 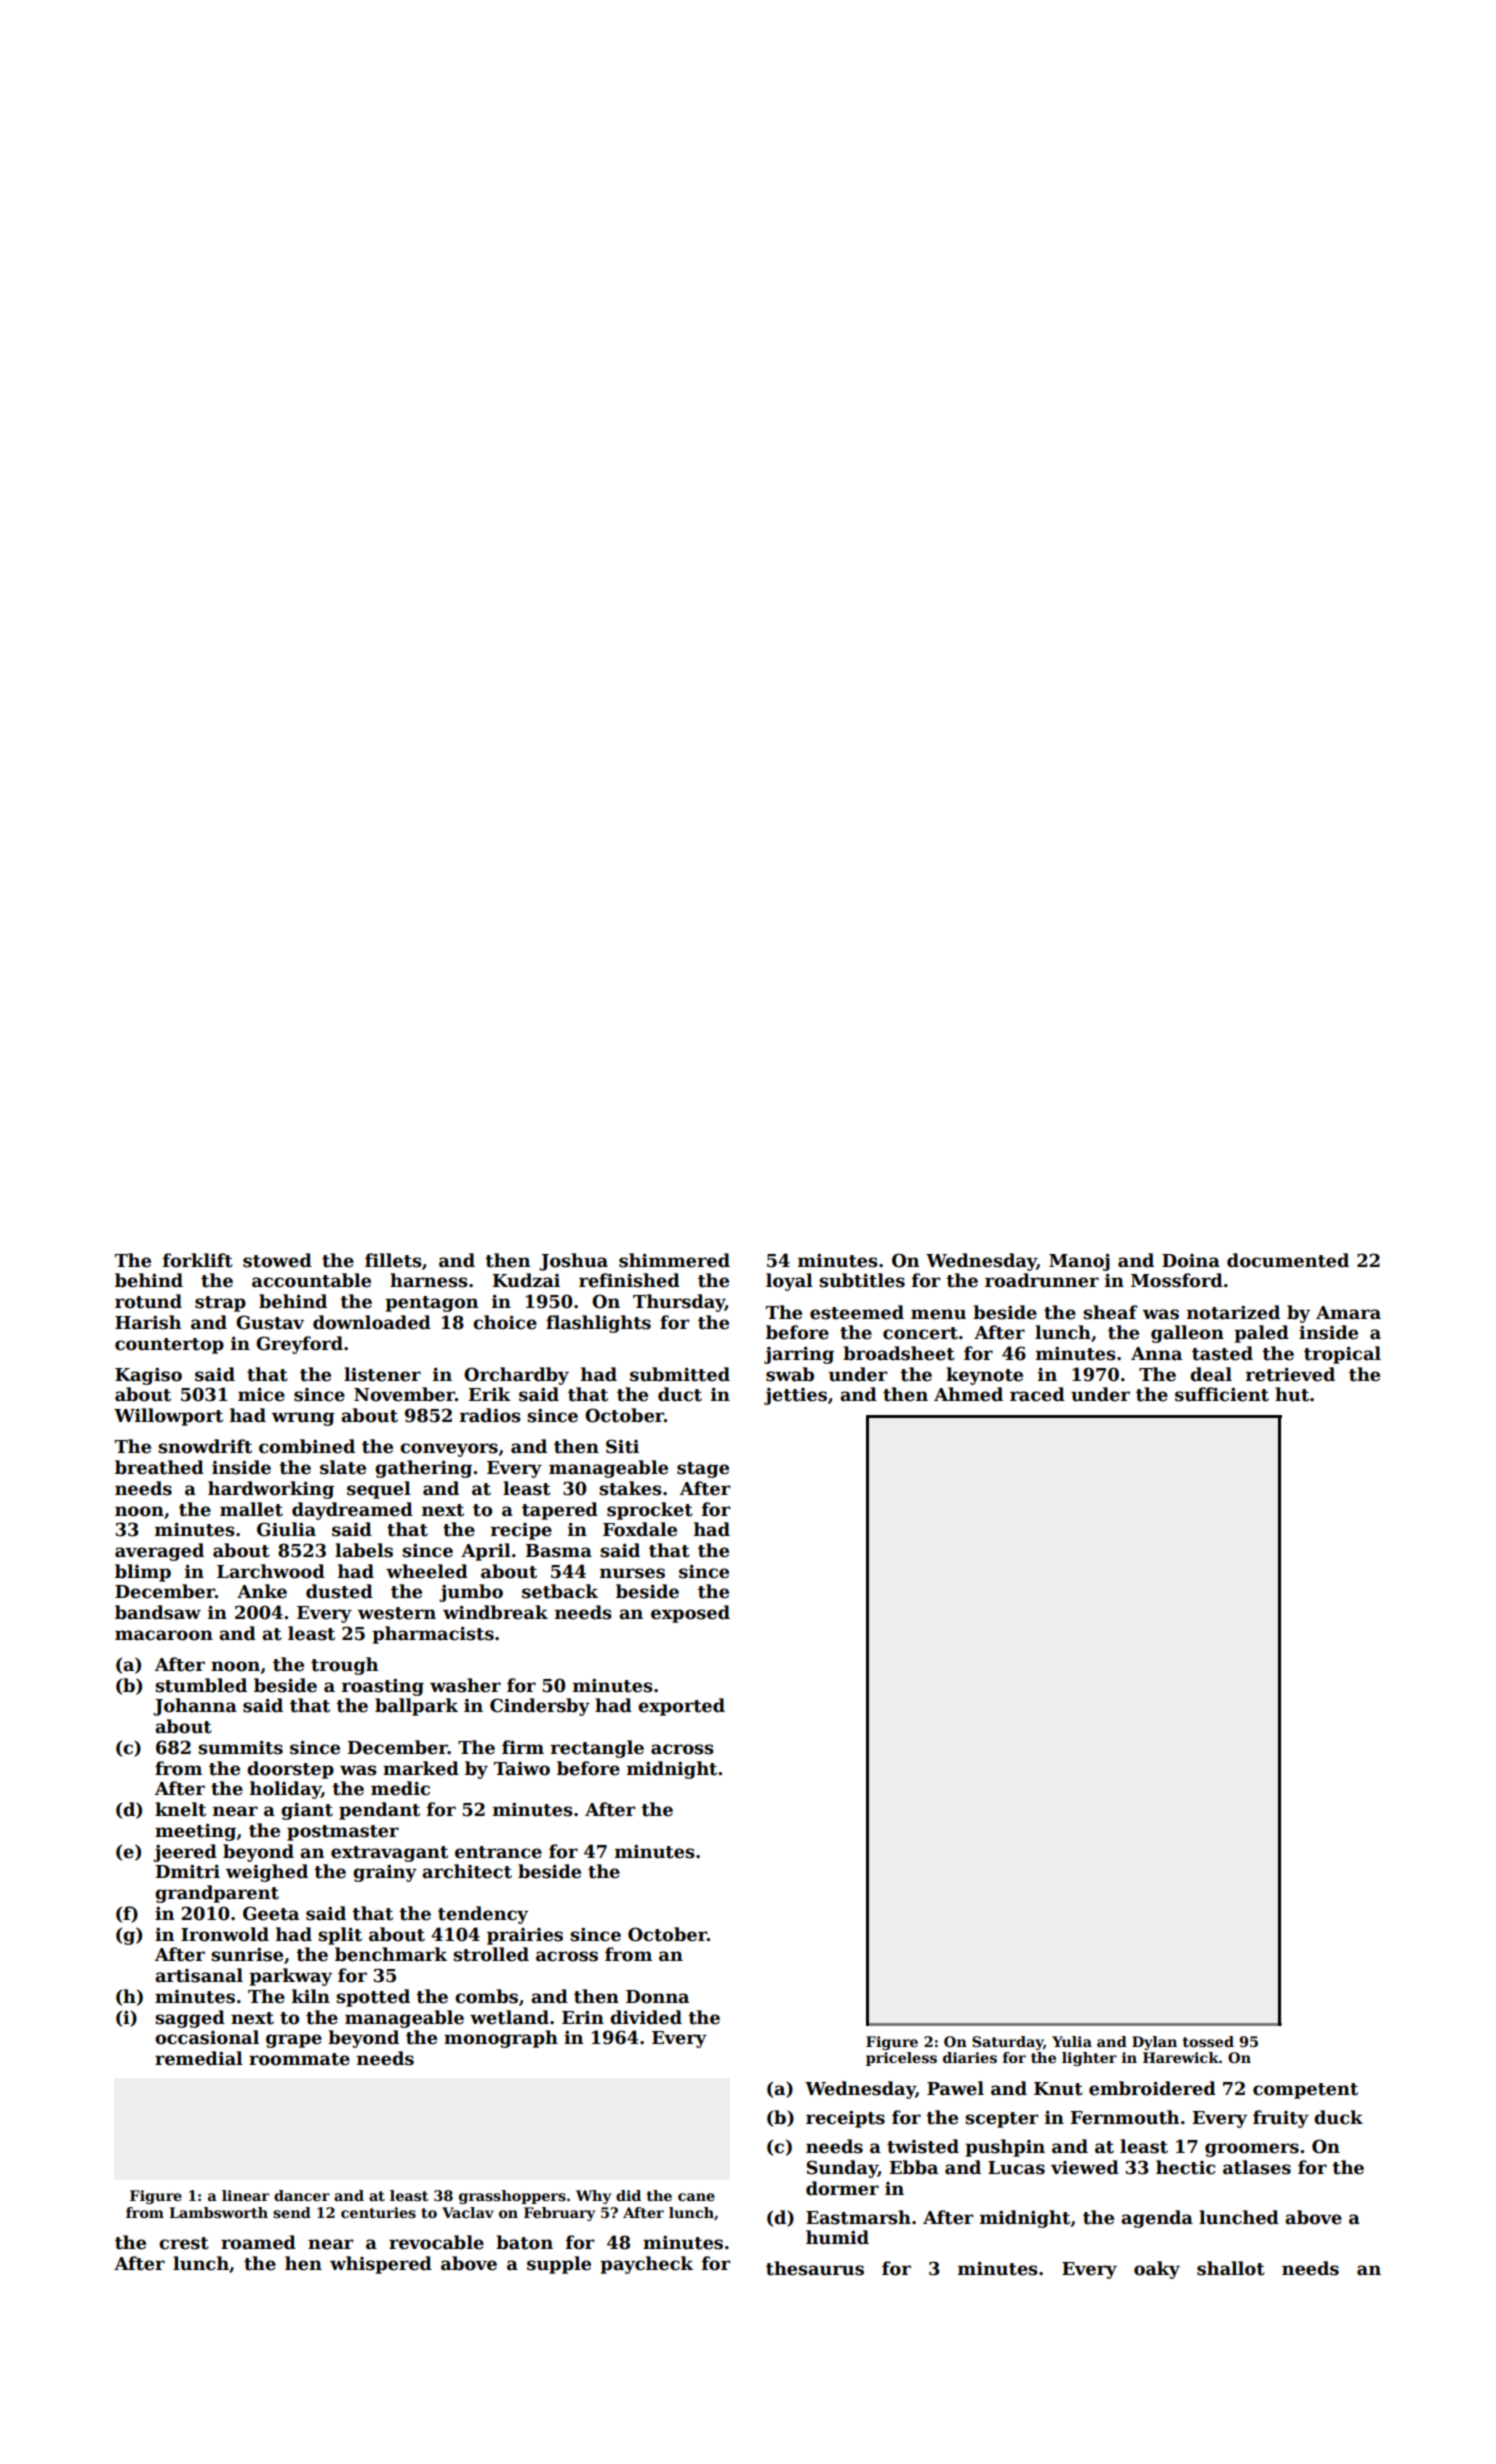 What do you see at coordinates (1231, 2268) in the document?
I see `shallot` at bounding box center [1231, 2268].
